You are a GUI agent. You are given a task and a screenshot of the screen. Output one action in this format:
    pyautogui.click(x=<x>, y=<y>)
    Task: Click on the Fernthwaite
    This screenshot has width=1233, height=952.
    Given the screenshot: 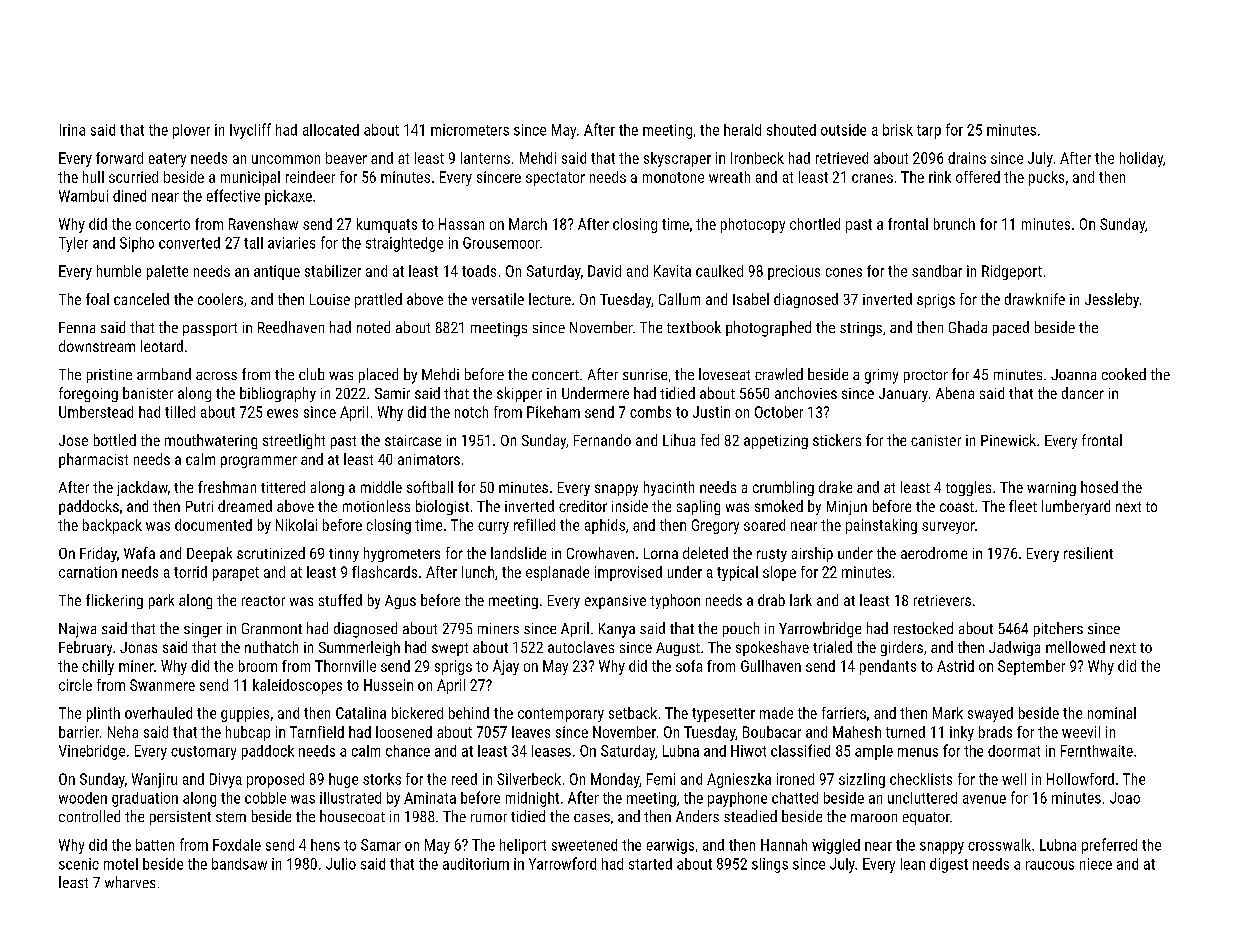 What is the action you would take?
    pyautogui.click(x=1097, y=751)
